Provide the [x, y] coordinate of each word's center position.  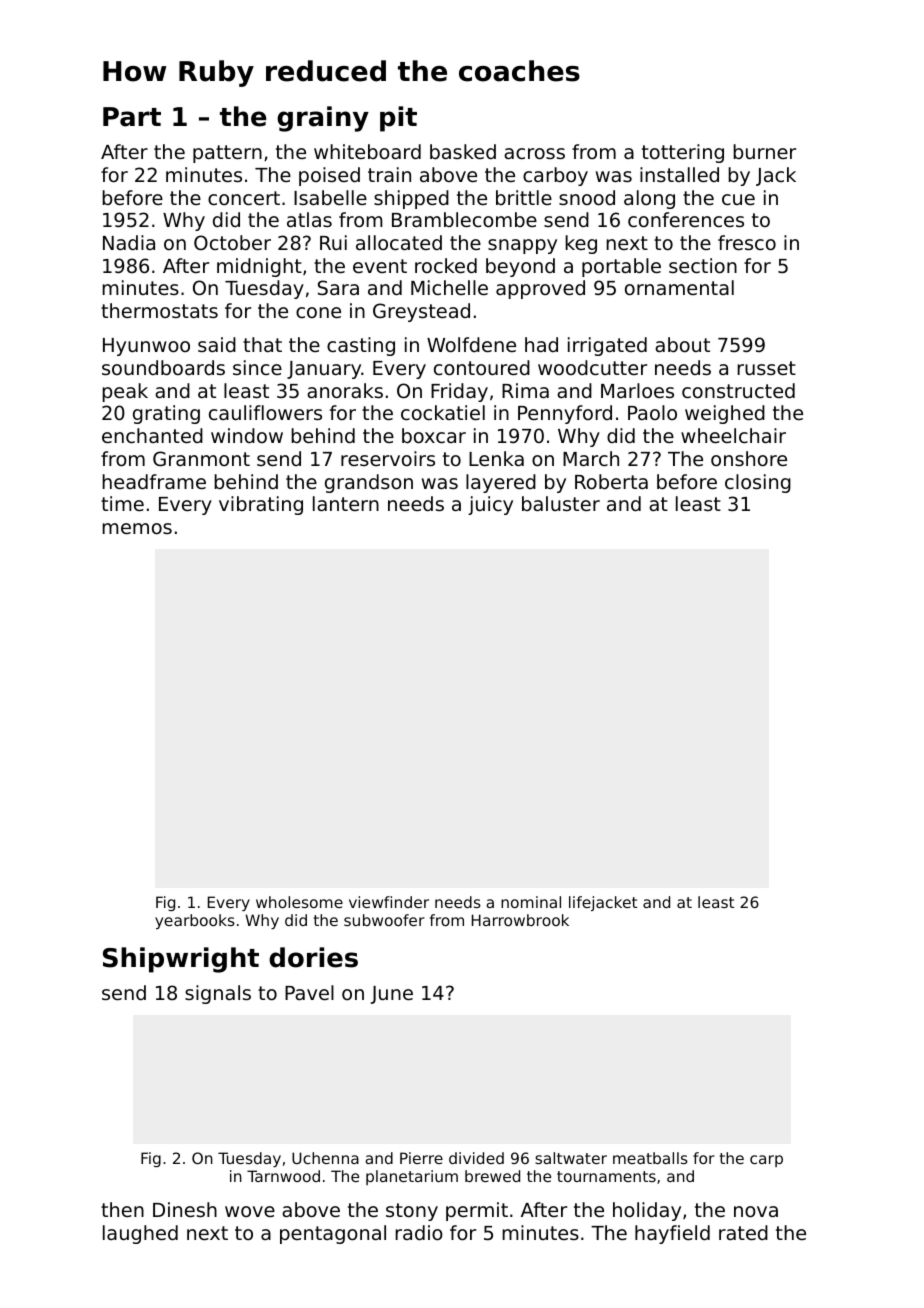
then [122, 1209]
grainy [323, 119]
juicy [490, 505]
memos [137, 528]
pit [398, 119]
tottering [683, 153]
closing [758, 483]
